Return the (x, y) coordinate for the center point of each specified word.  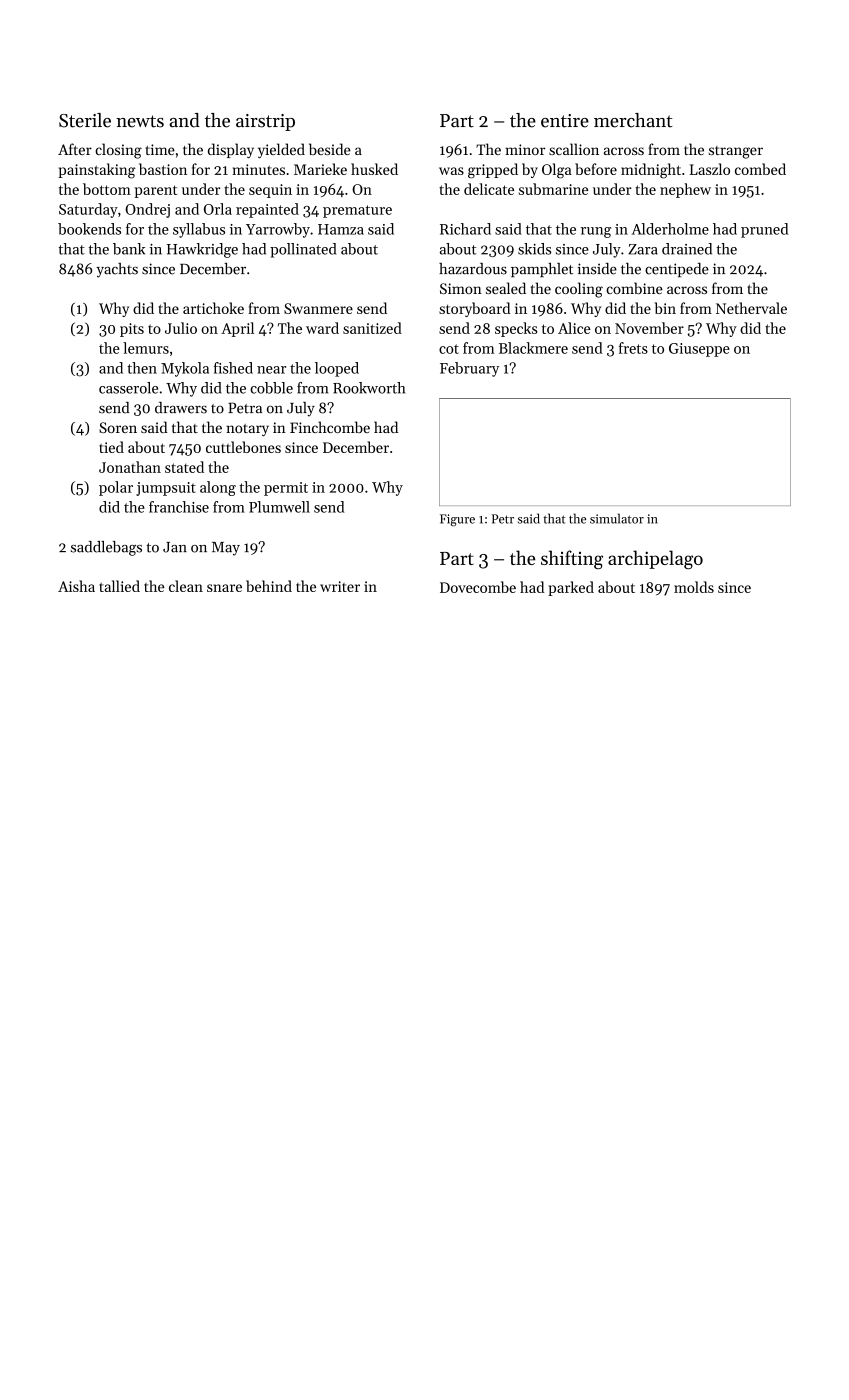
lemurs (146, 348)
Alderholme (670, 229)
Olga (557, 171)
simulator (617, 518)
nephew (685, 190)
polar (116, 488)
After (75, 149)
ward (322, 328)
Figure (457, 520)
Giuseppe (699, 350)
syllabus (199, 230)
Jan (175, 547)
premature (357, 211)
